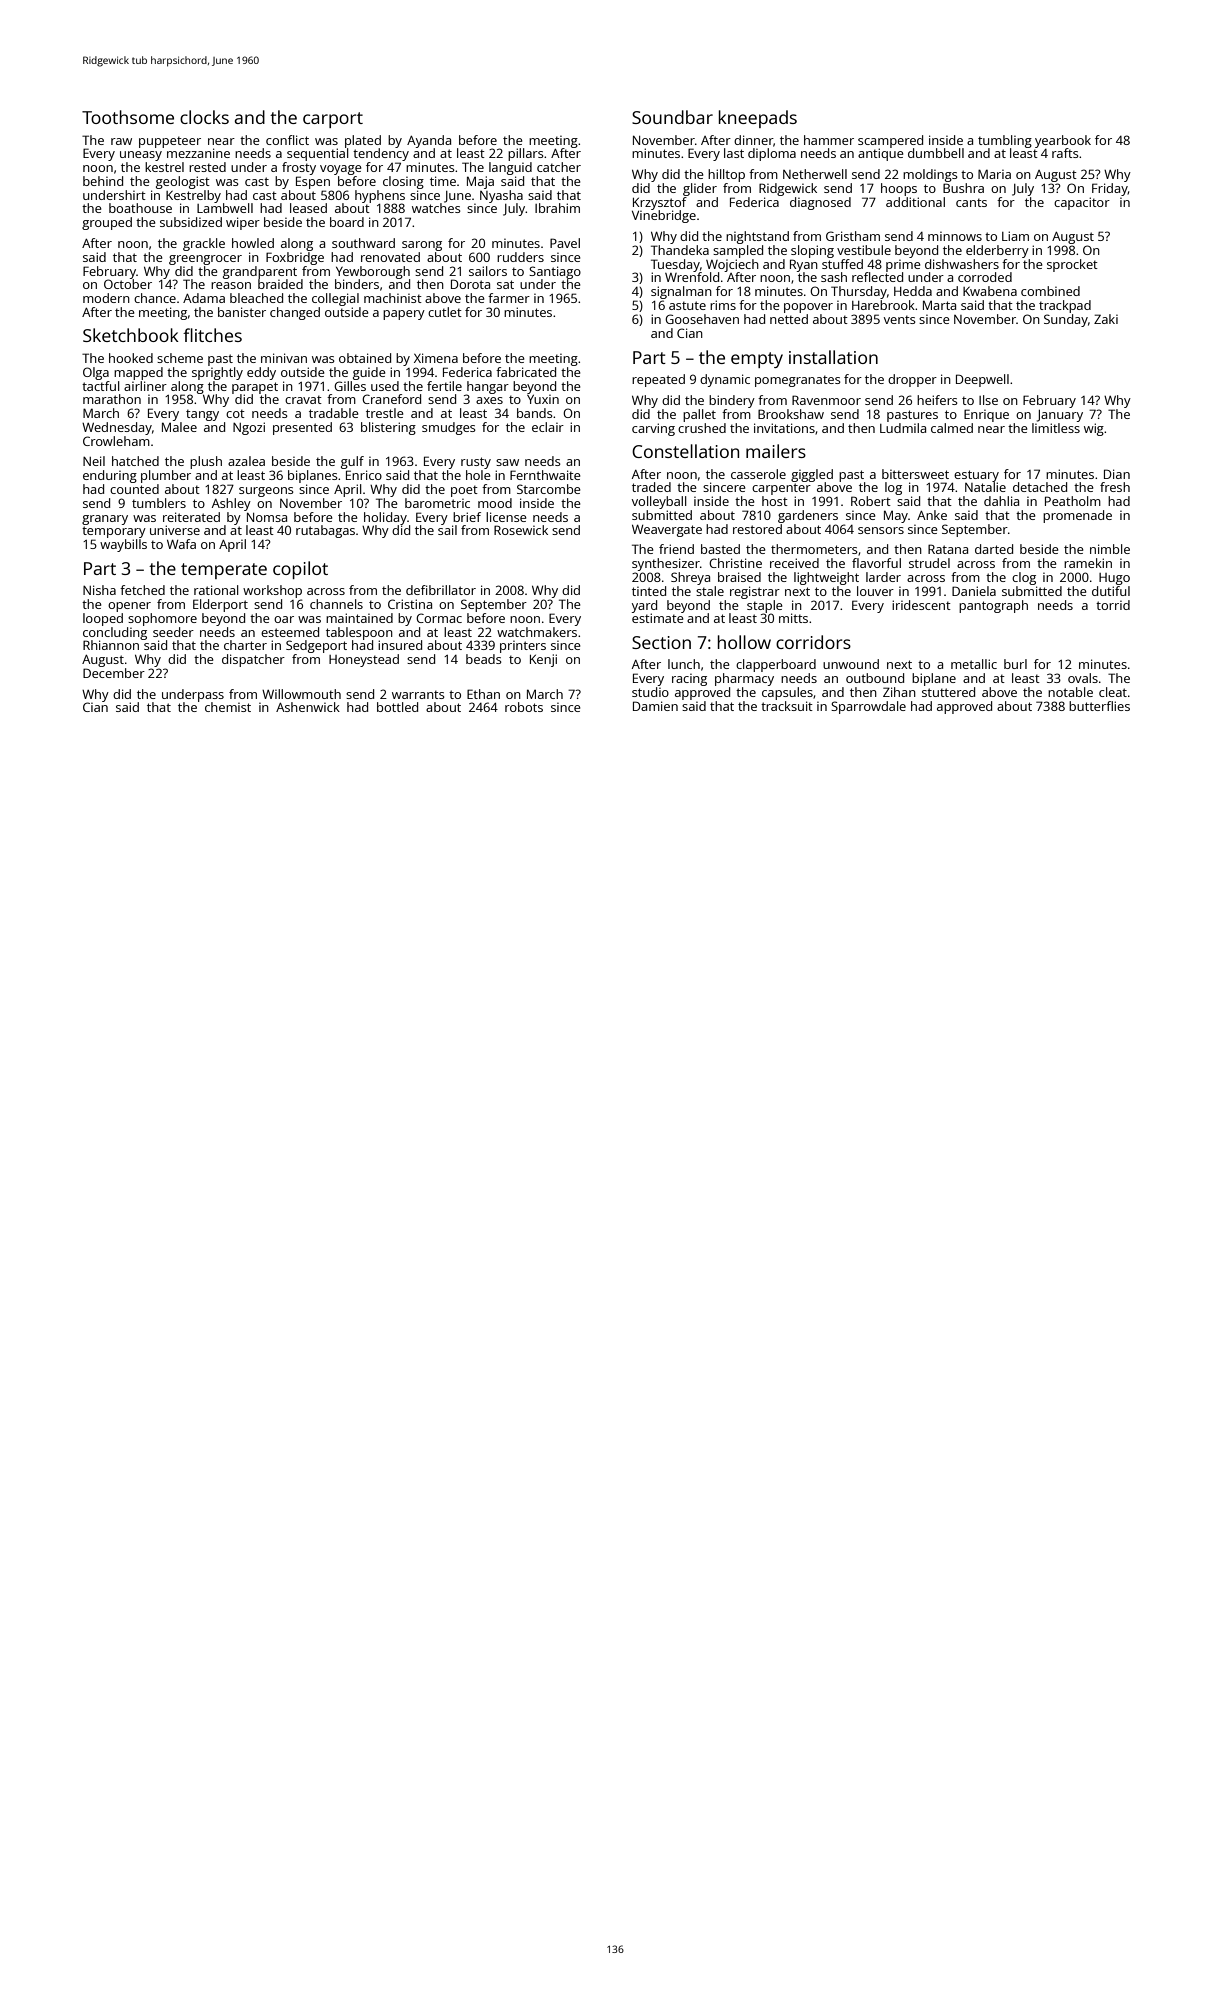 This image has height=1998, width=1213. I want to click on plumber, so click(166, 476).
